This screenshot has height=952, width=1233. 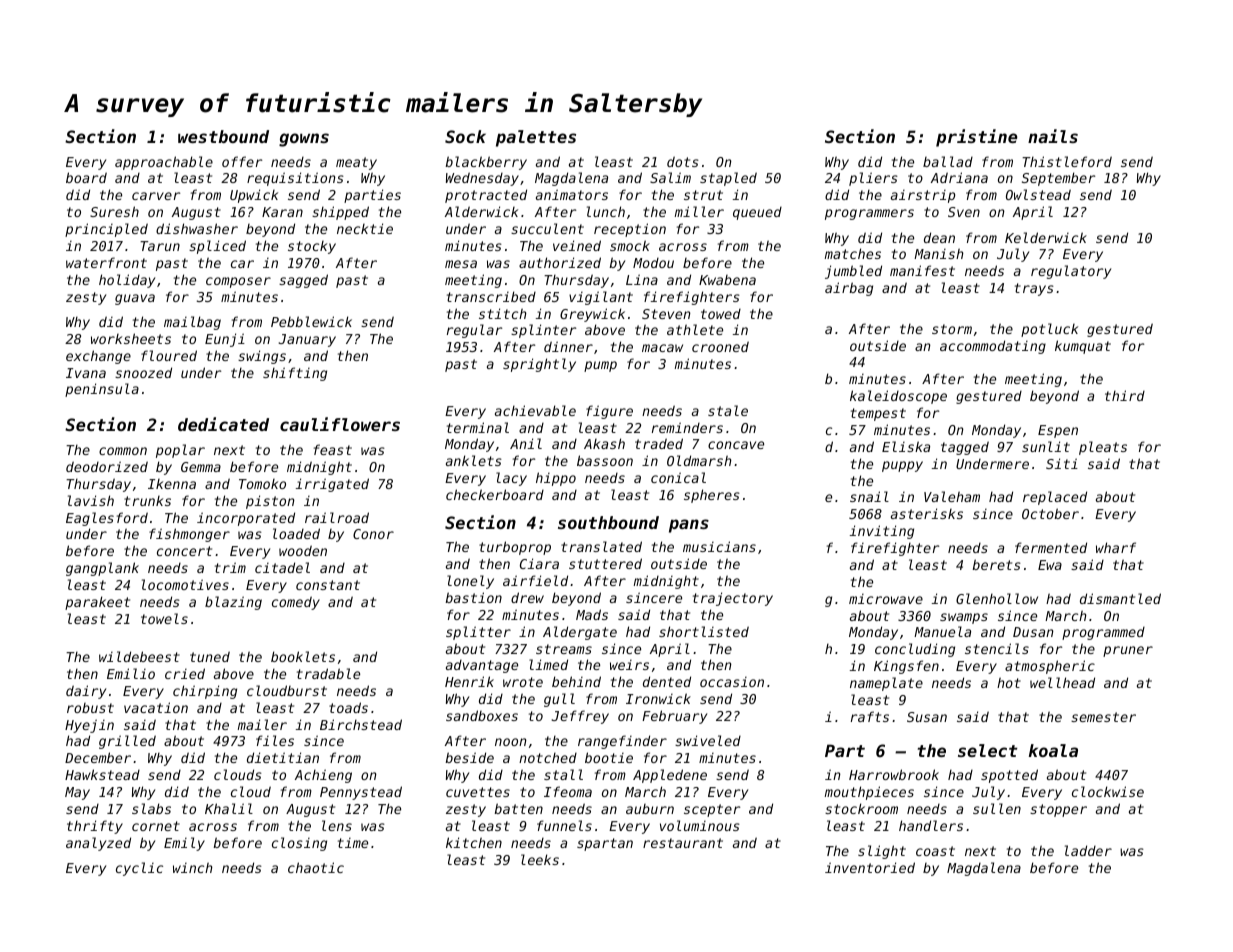 What do you see at coordinates (592, 614) in the screenshot?
I see `Mads` at bounding box center [592, 614].
